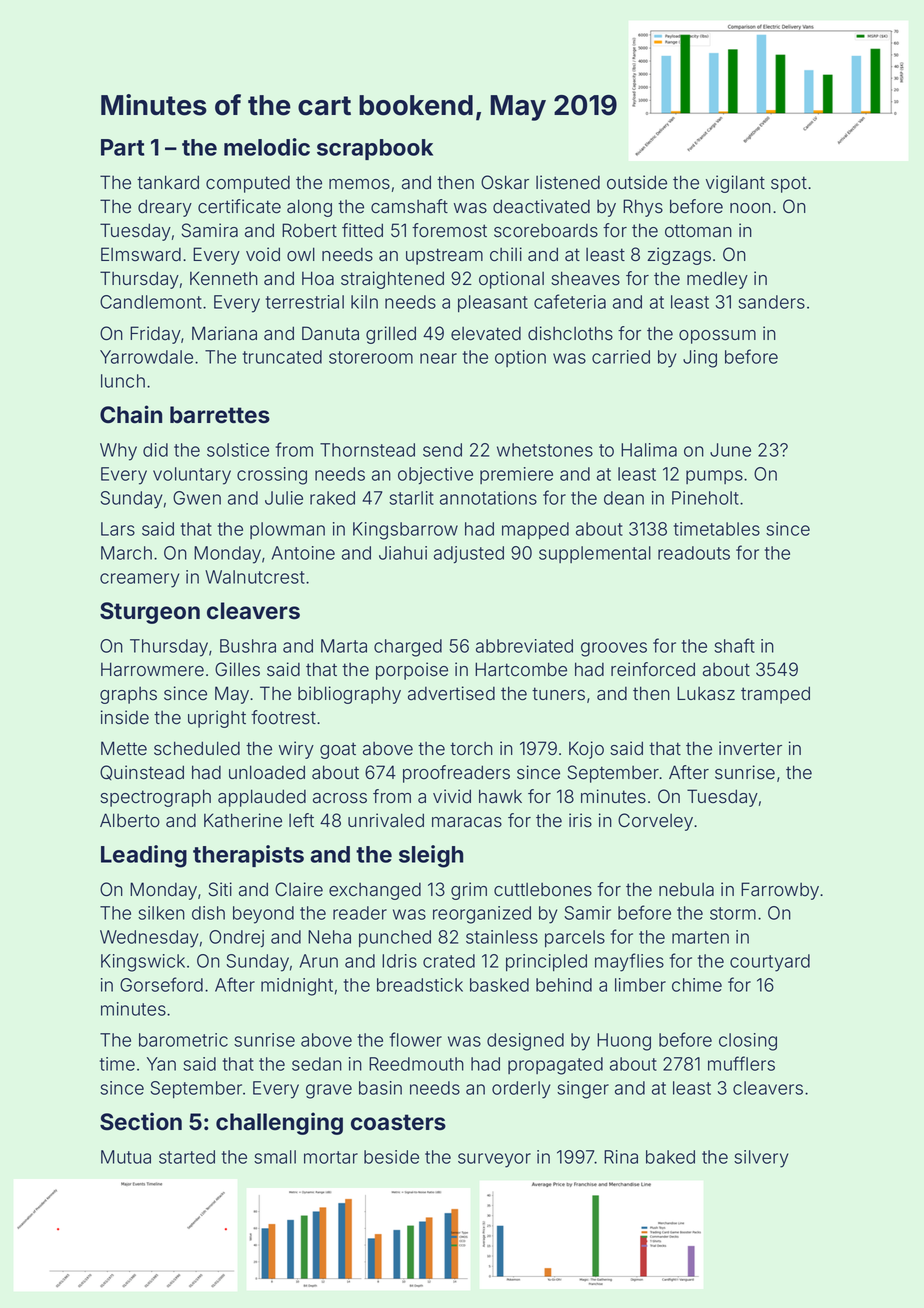 This page has width=924, height=1308. I want to click on Pineholt, so click(705, 498).
